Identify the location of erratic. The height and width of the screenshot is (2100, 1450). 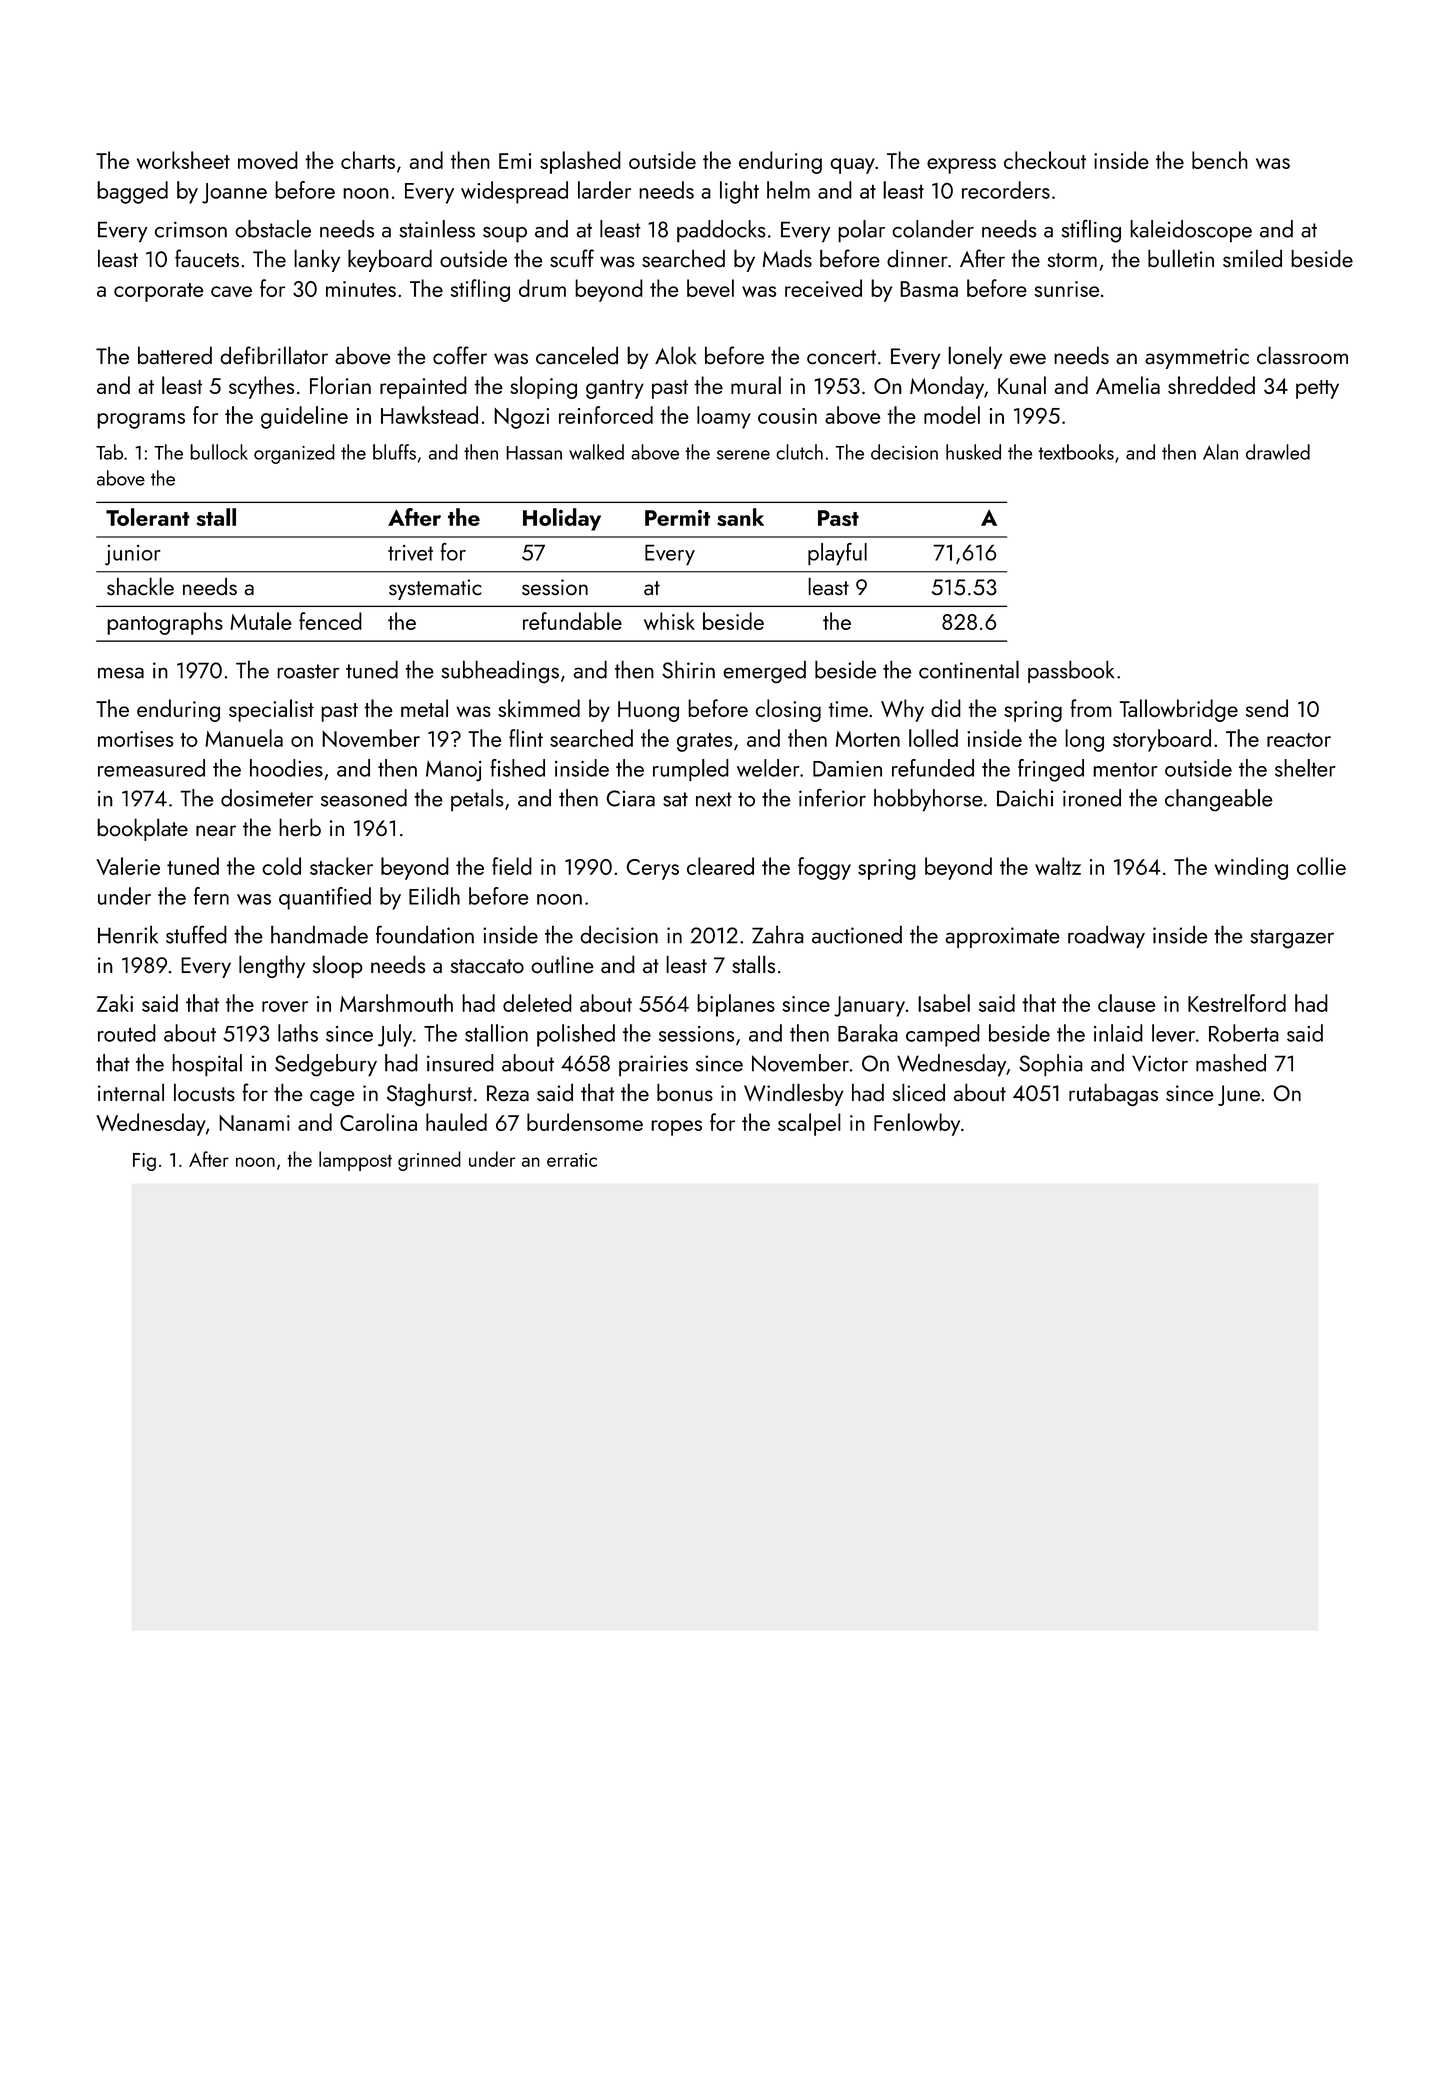
(572, 1160).
